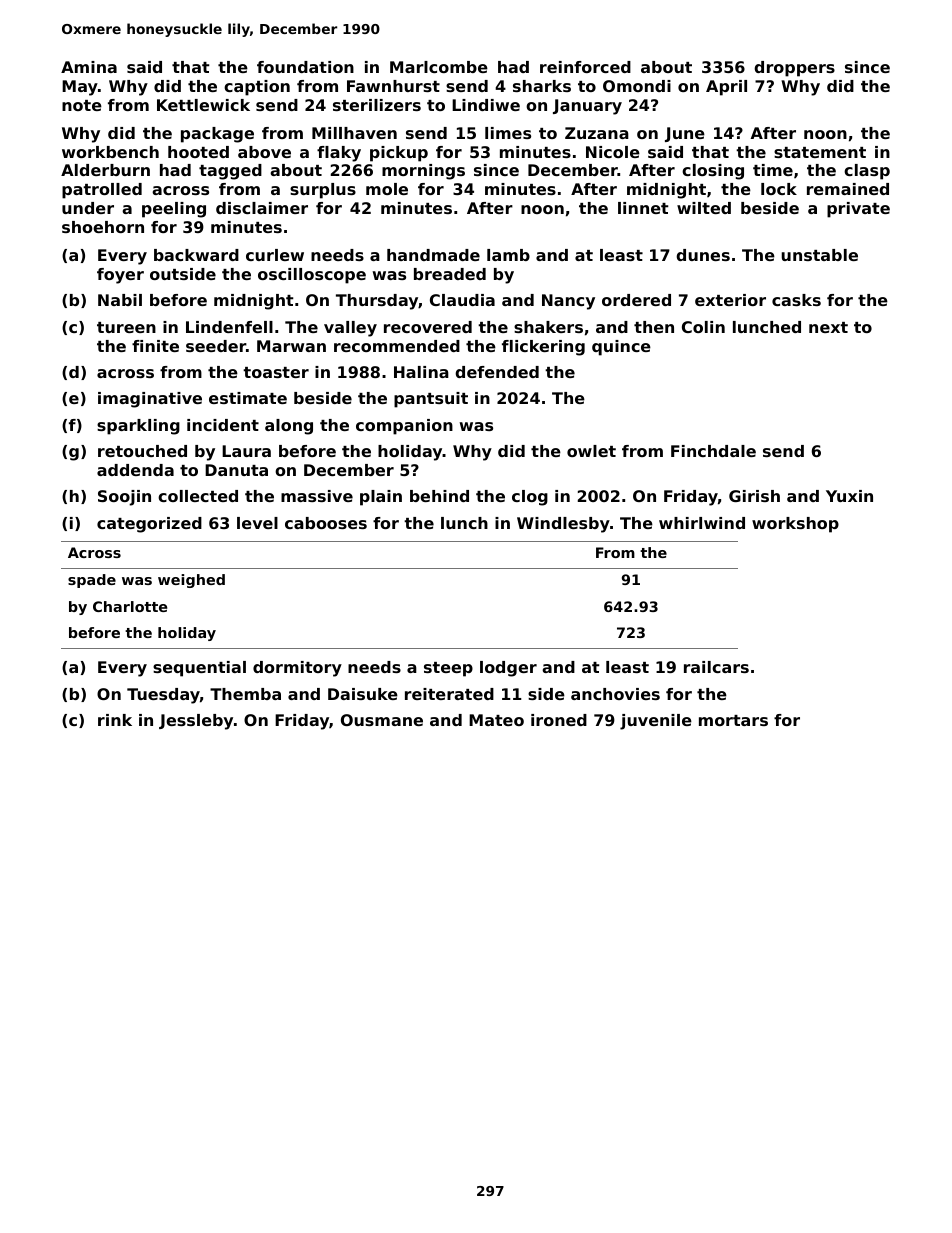 The height and width of the screenshot is (1233, 952). I want to click on workshop, so click(795, 525).
